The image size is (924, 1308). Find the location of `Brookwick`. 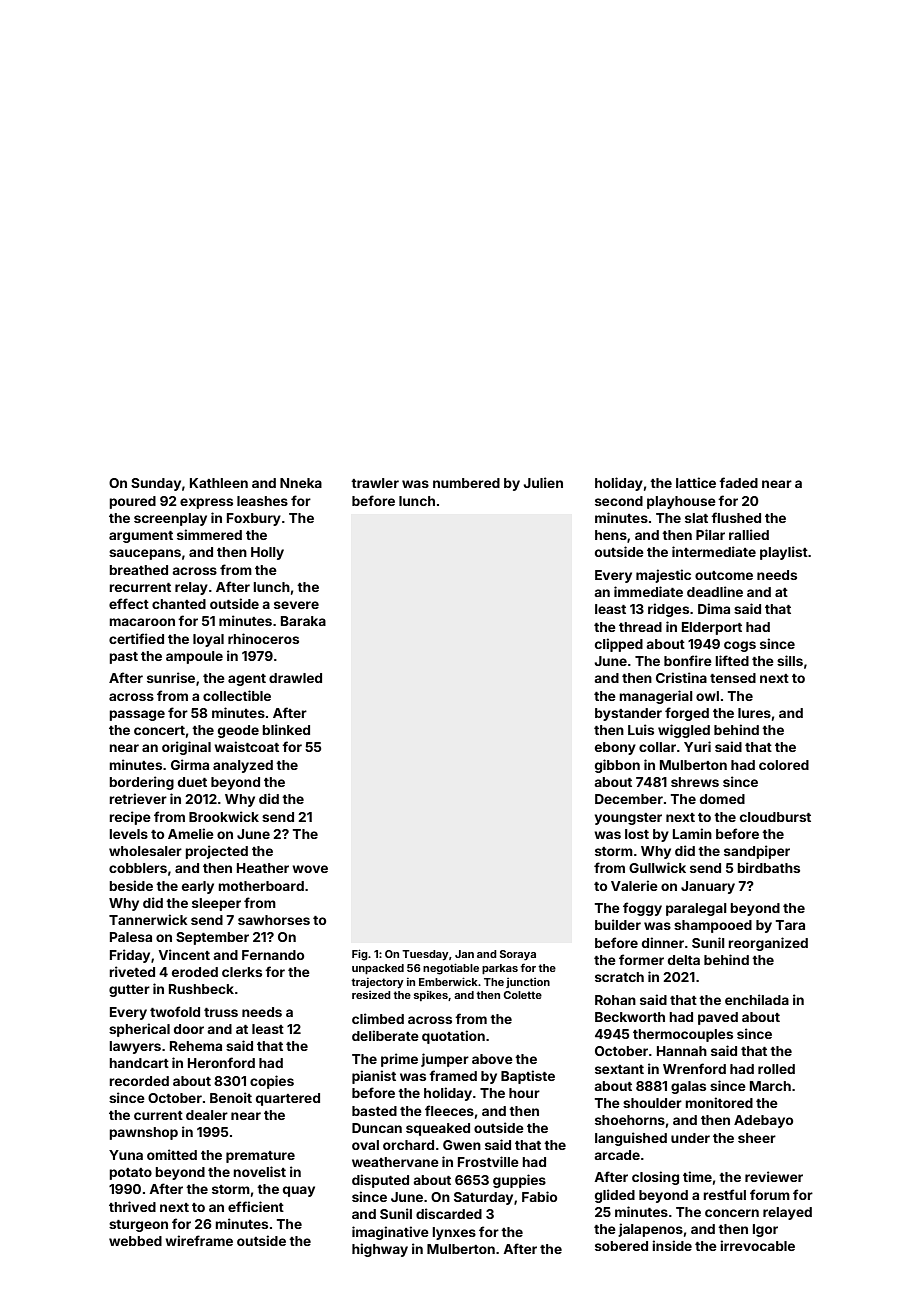

Brookwick is located at coordinates (224, 816).
